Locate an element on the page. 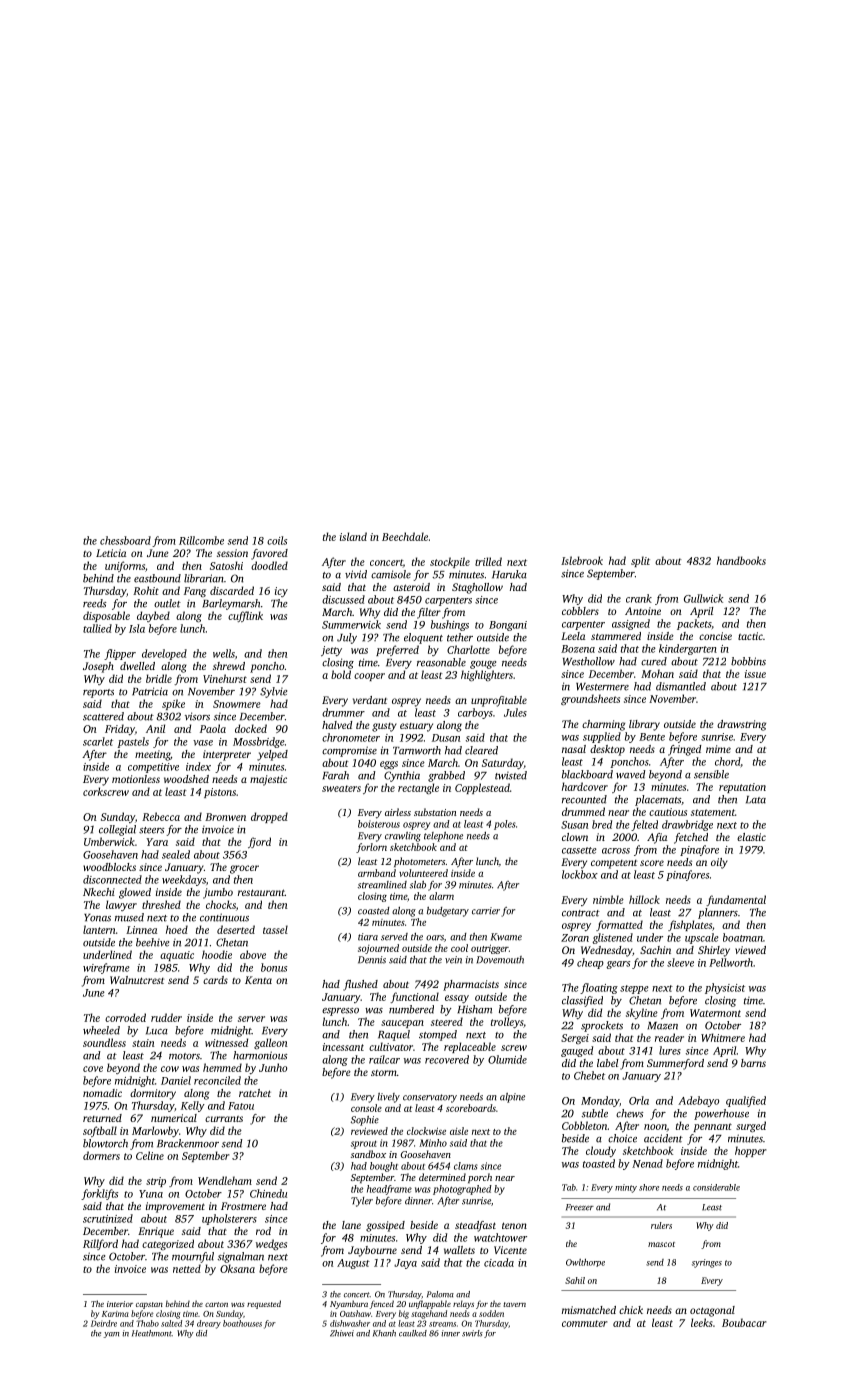  leeks is located at coordinates (702, 1322).
